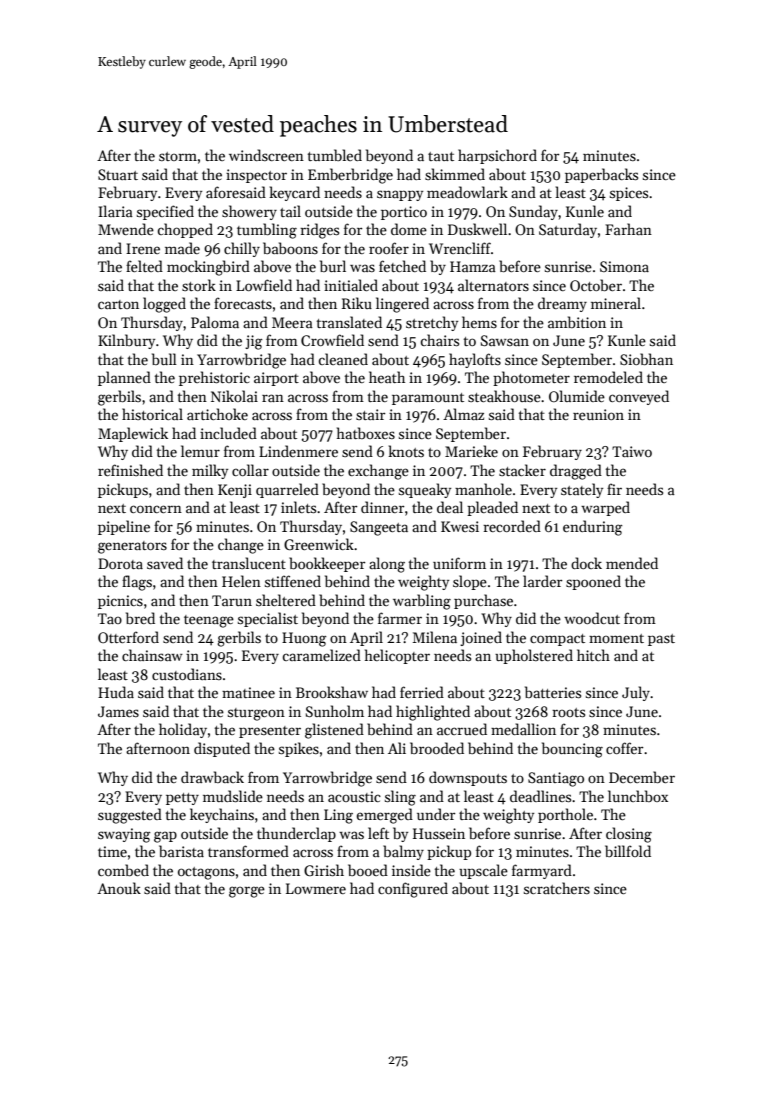  I want to click on ferried, so click(422, 692).
